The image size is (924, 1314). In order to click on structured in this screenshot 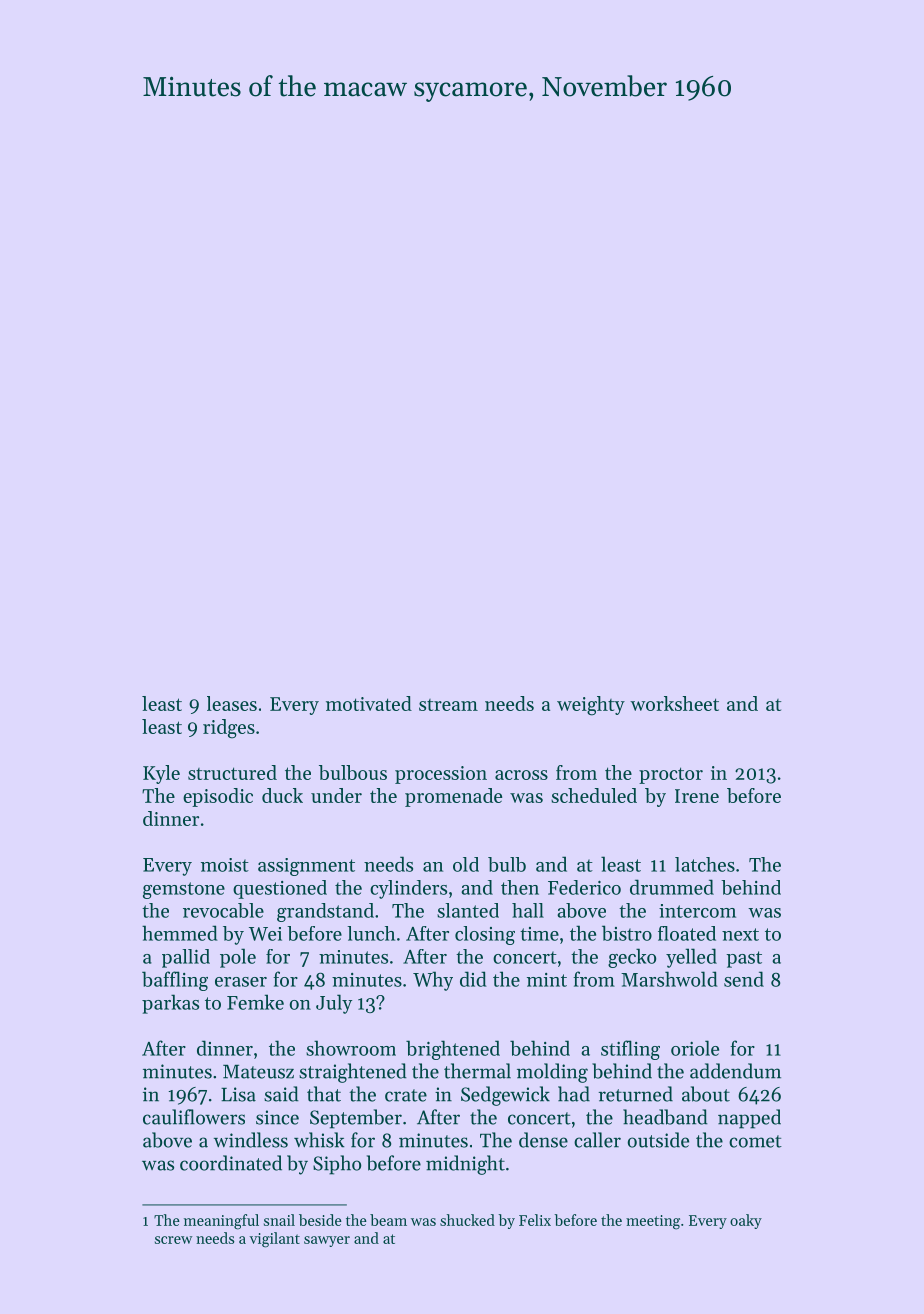, I will do `click(232, 772)`.
